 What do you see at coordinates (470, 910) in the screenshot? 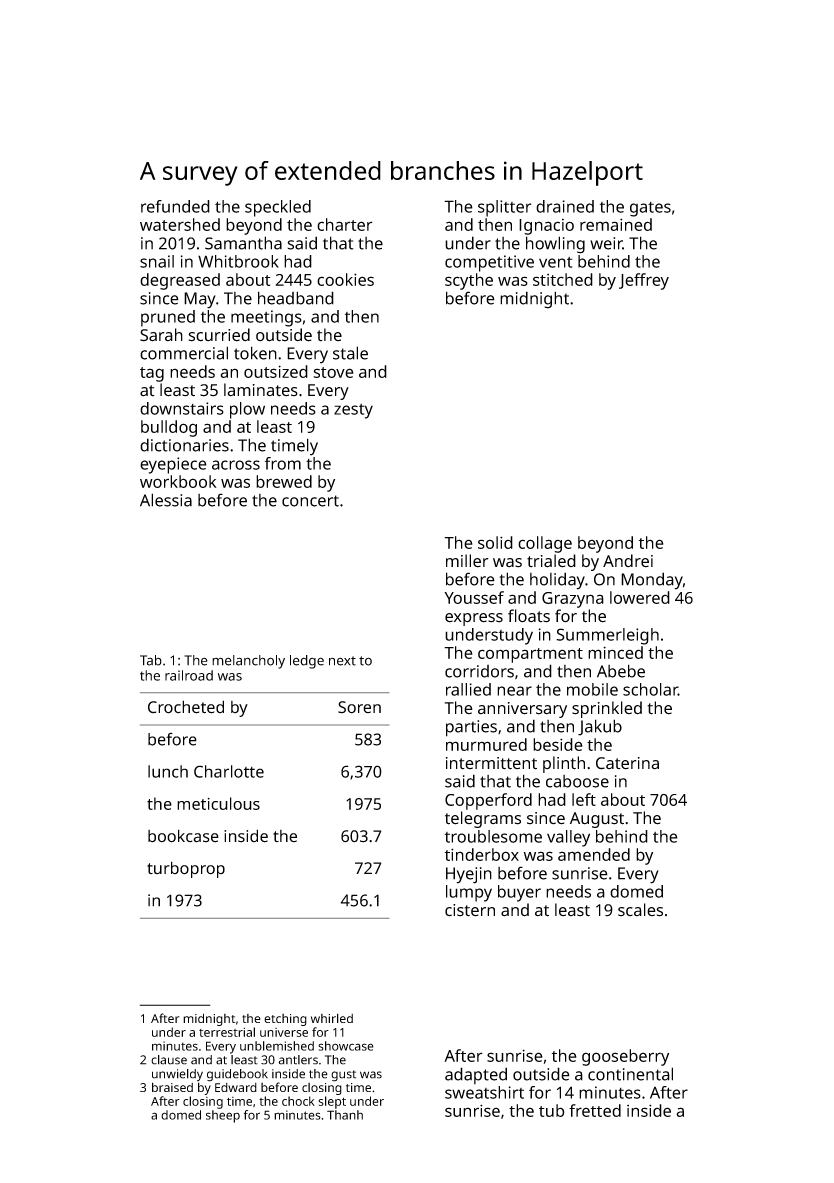
I see `cistern` at bounding box center [470, 910].
